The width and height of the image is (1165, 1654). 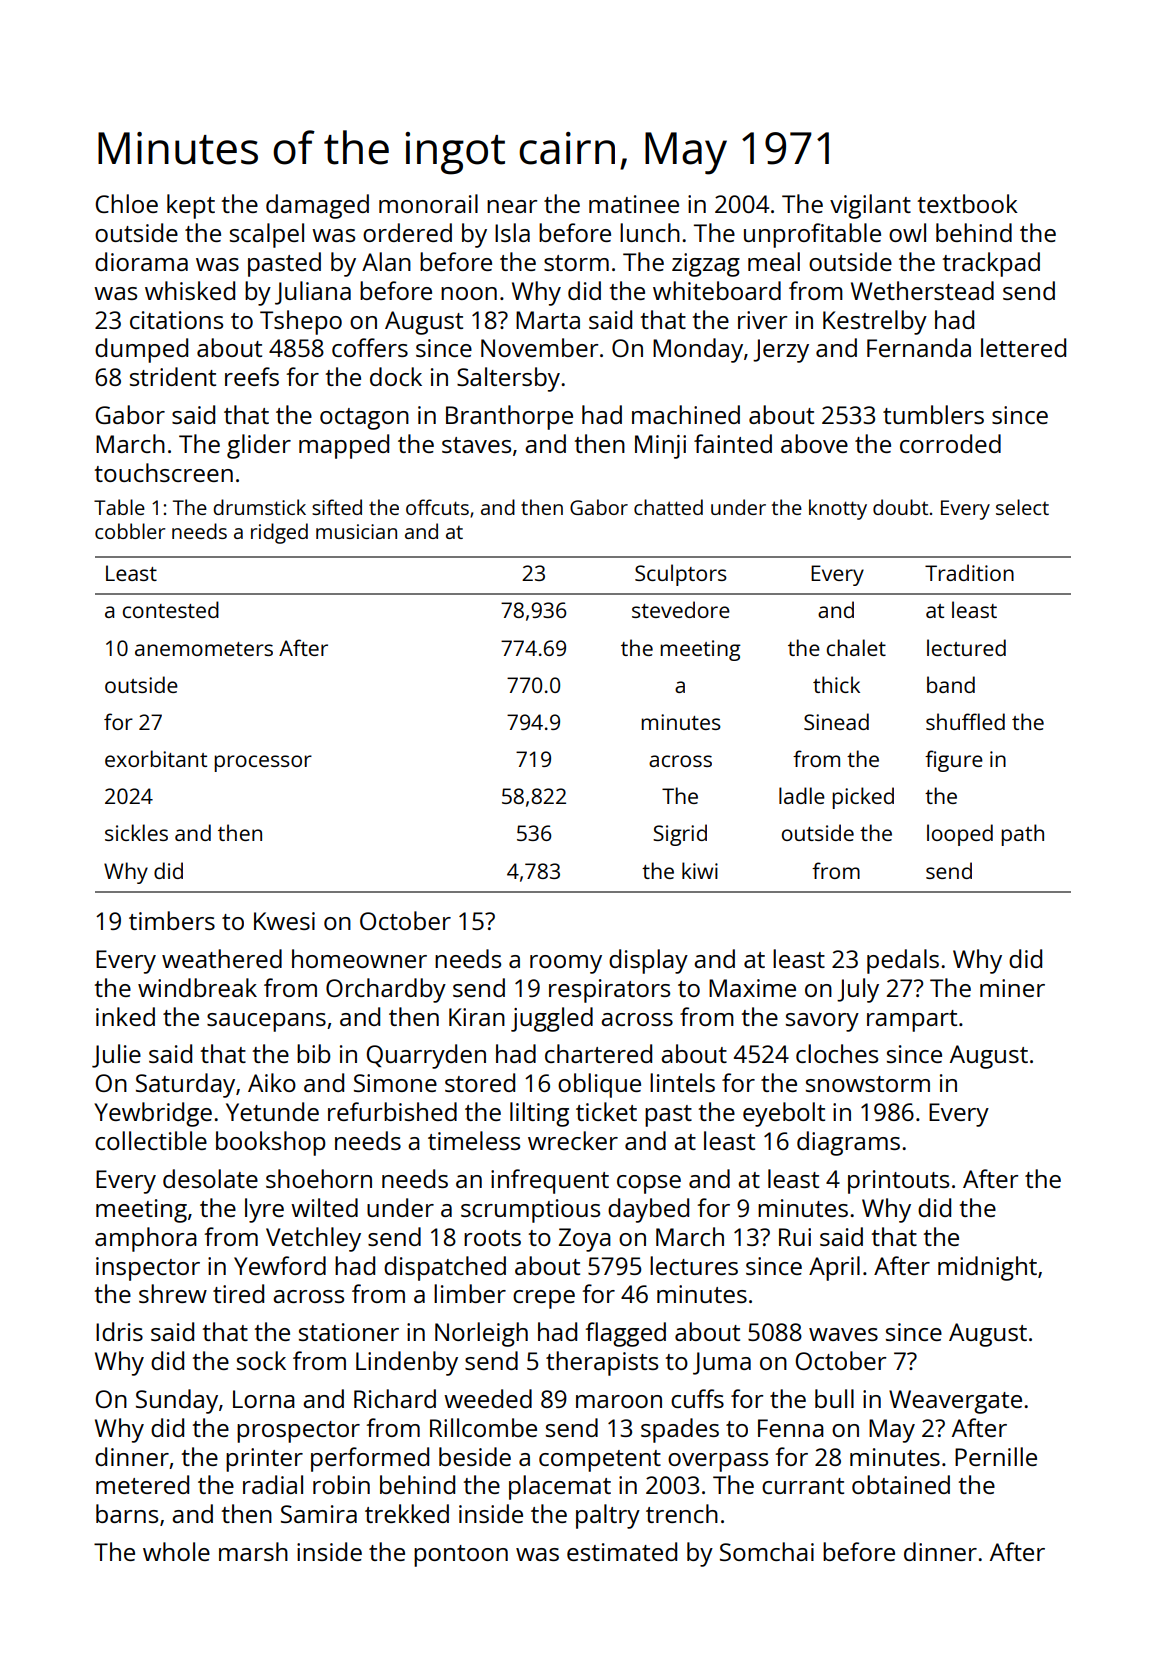 I want to click on anemometers, so click(x=204, y=649).
